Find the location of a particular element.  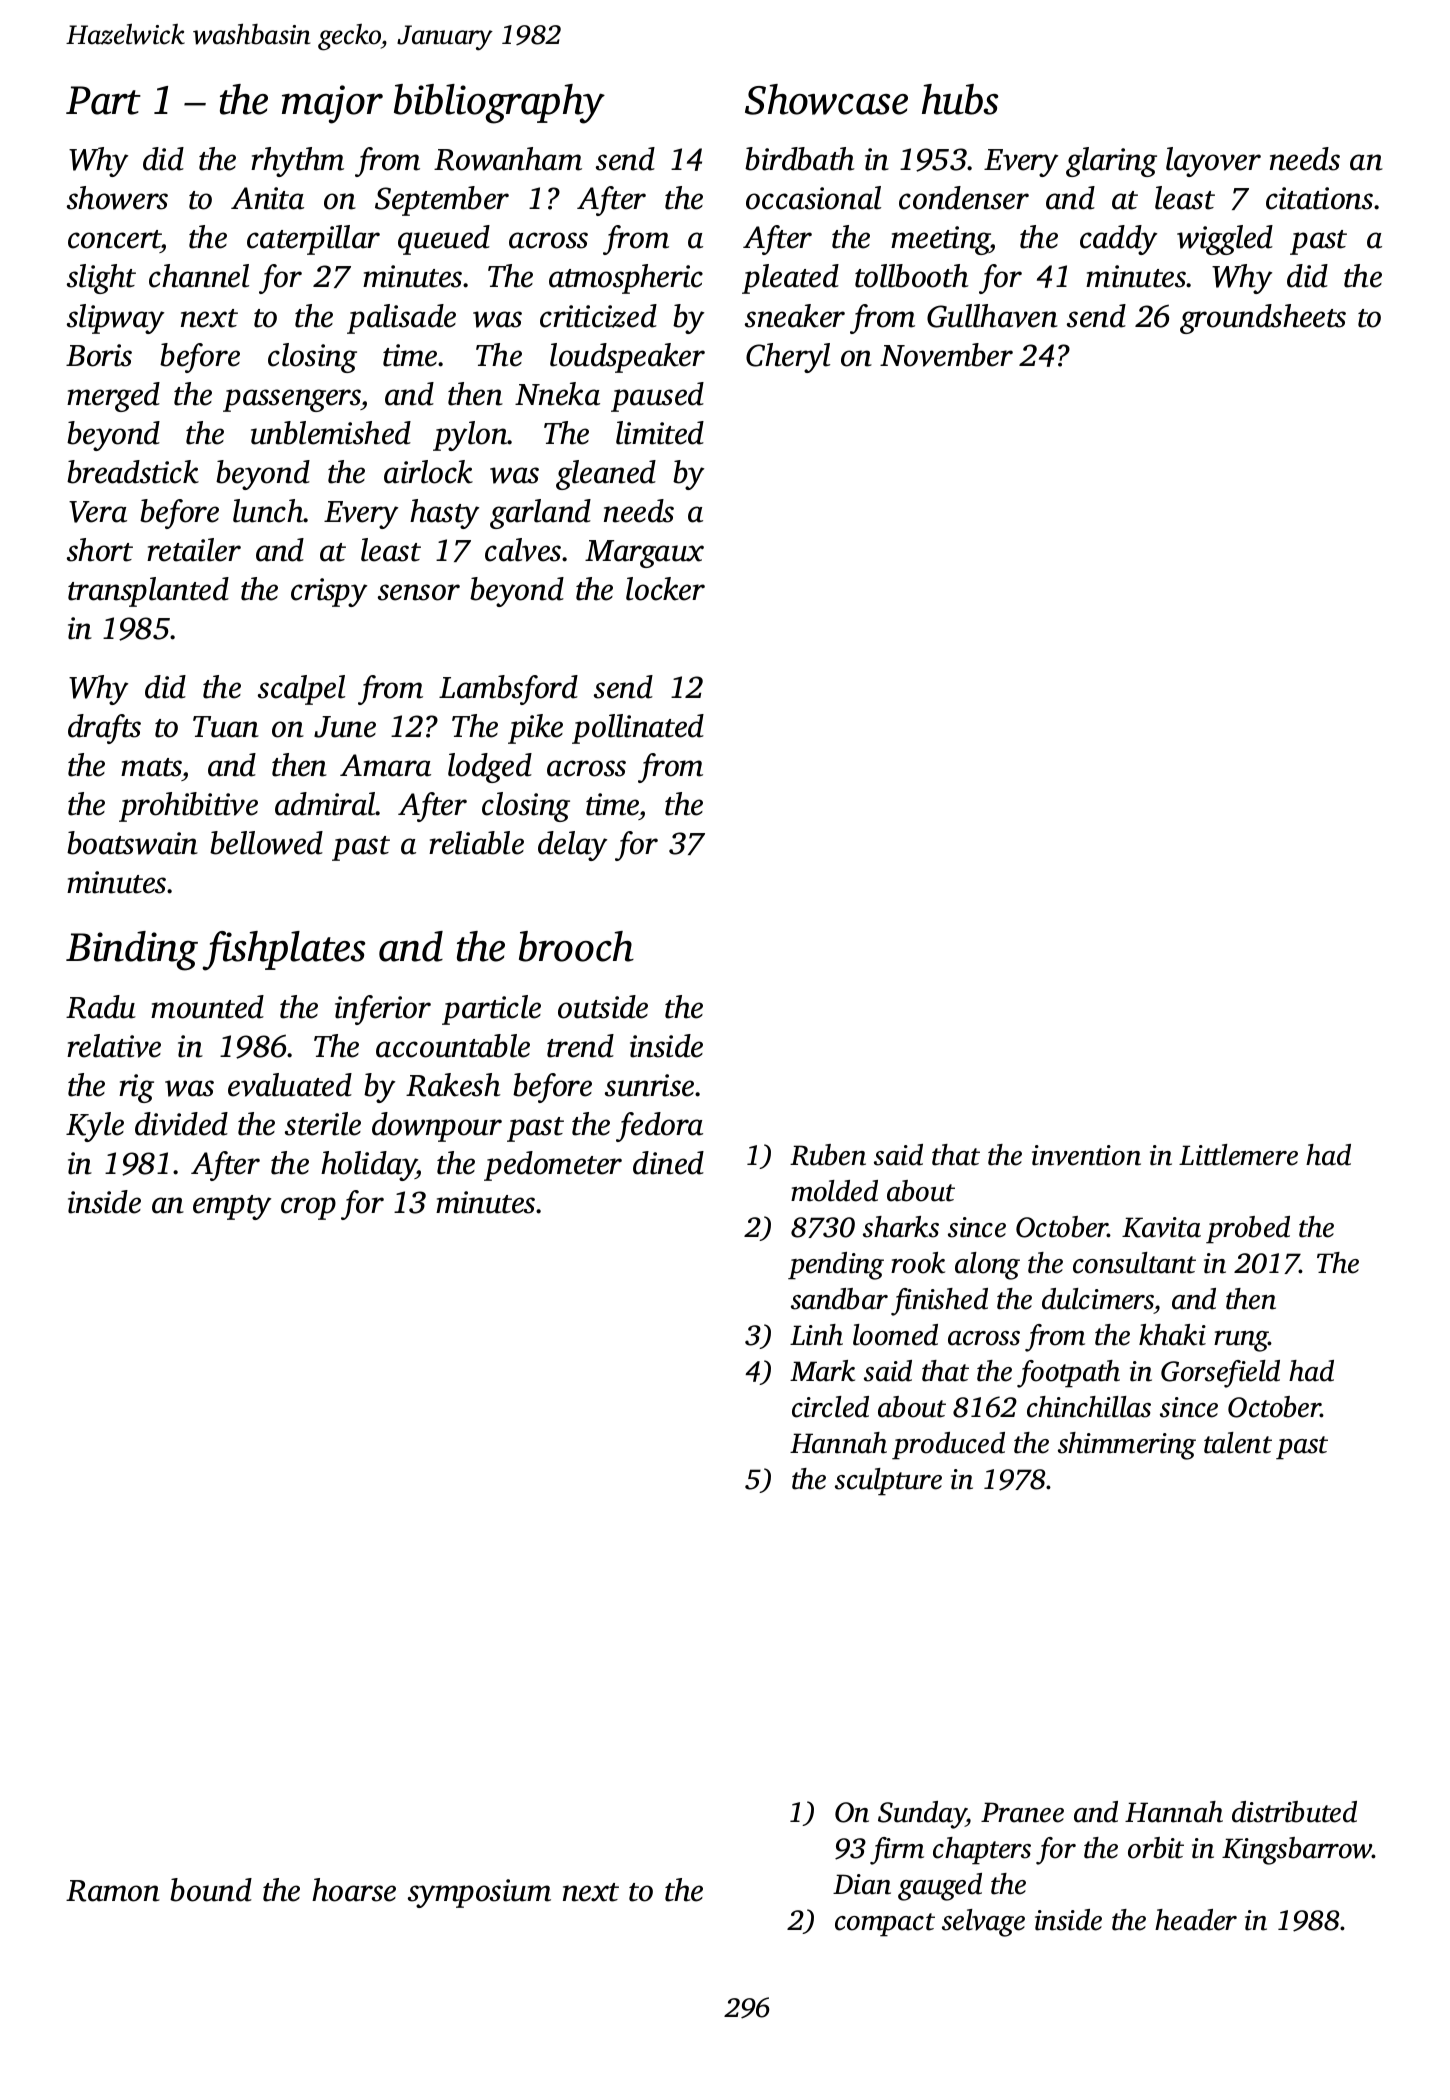

Ramon is located at coordinates (113, 1891).
